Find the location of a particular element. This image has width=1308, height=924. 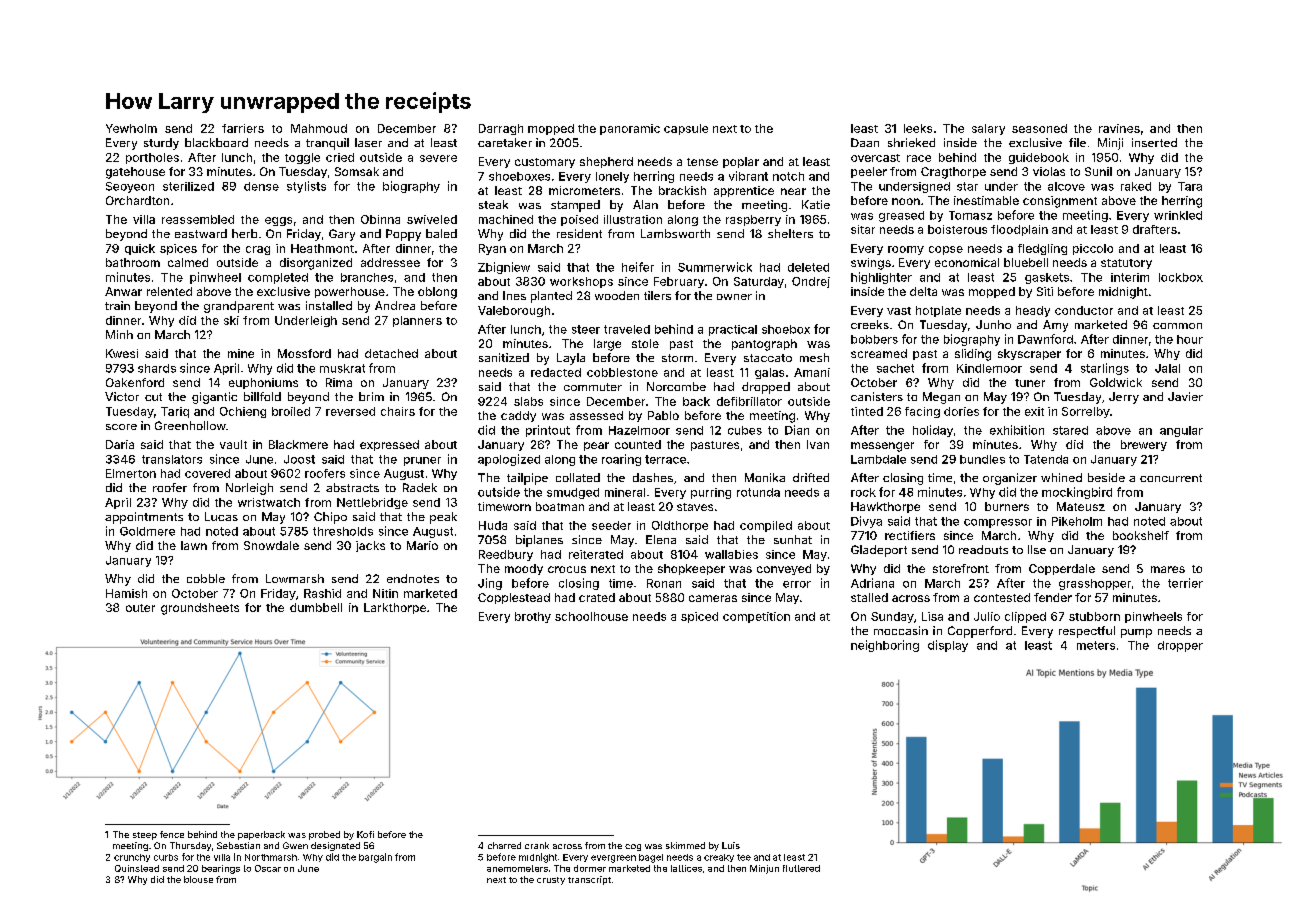

groundsheets is located at coordinates (200, 609).
